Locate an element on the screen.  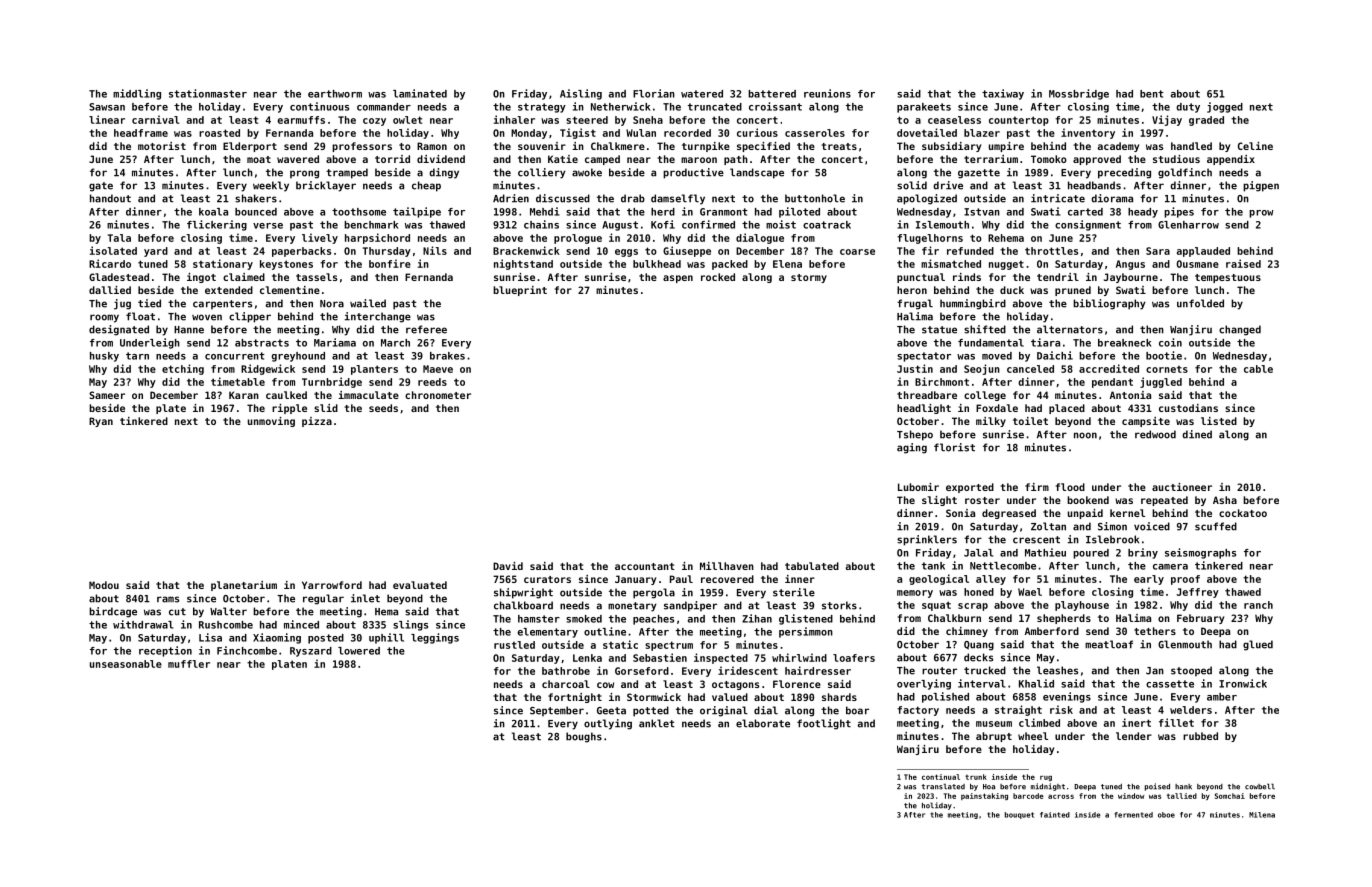
flickering is located at coordinates (217, 225).
